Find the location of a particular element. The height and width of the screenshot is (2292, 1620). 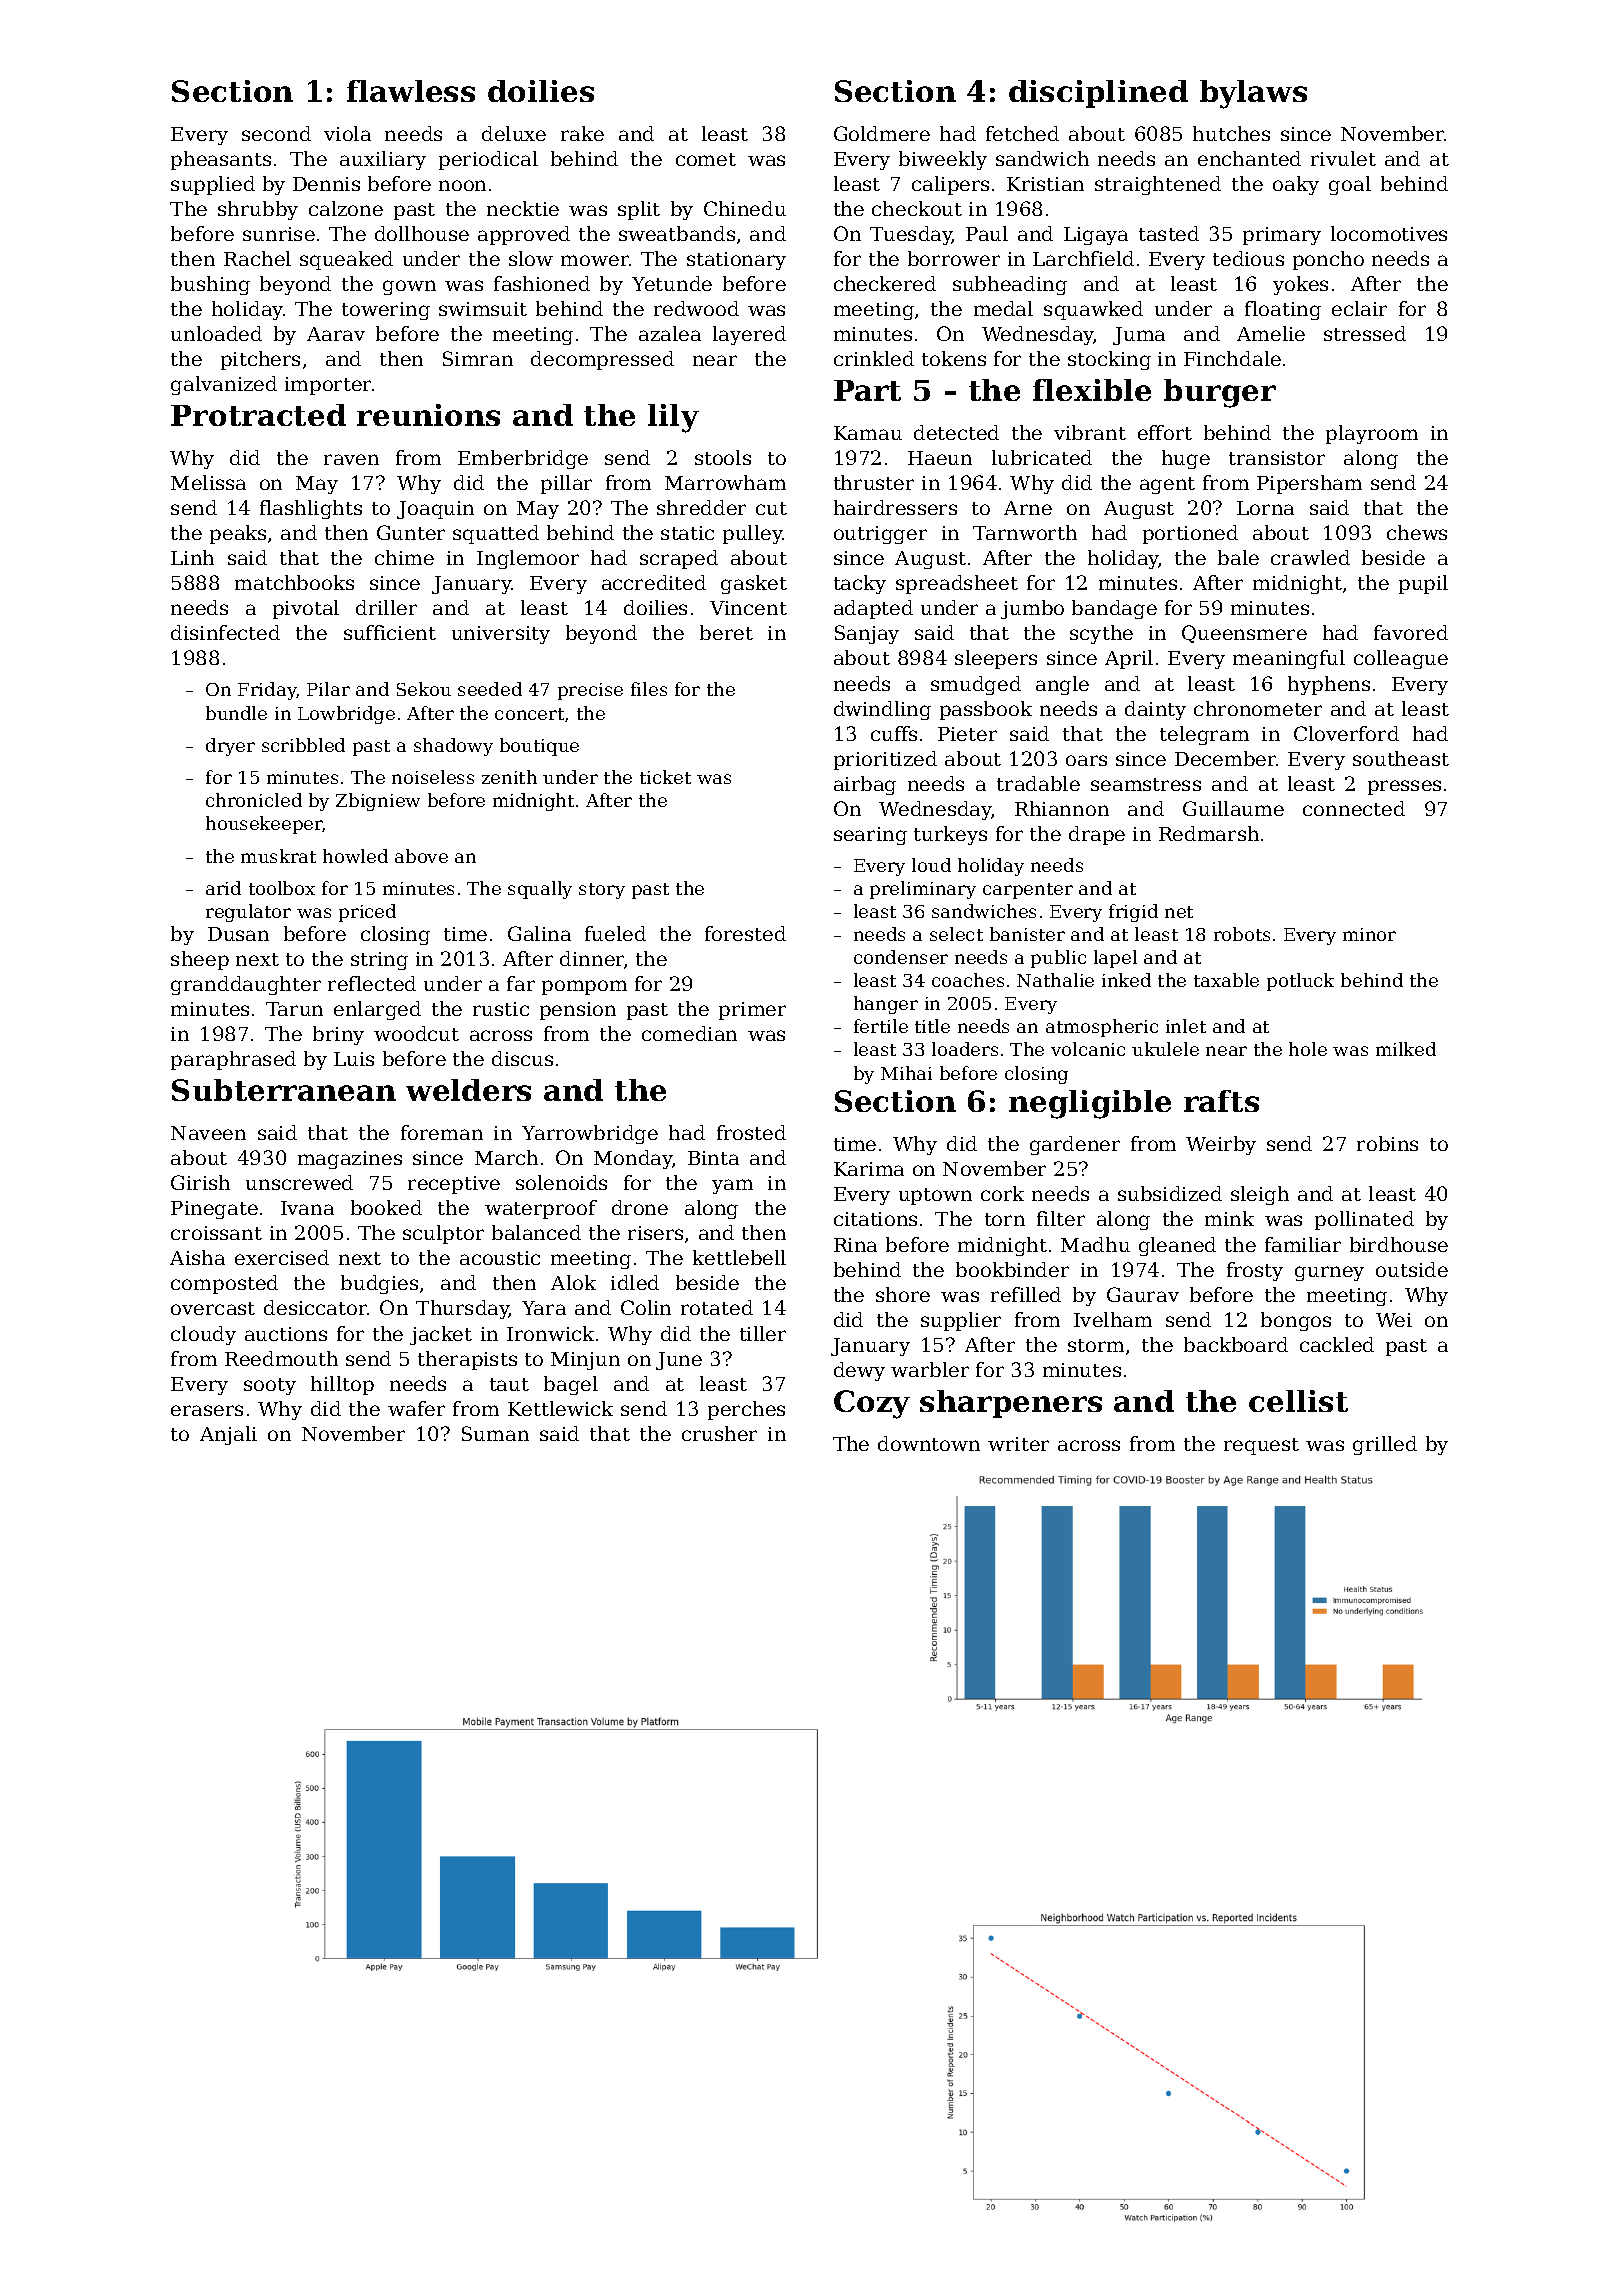

frosted is located at coordinates (751, 1132).
